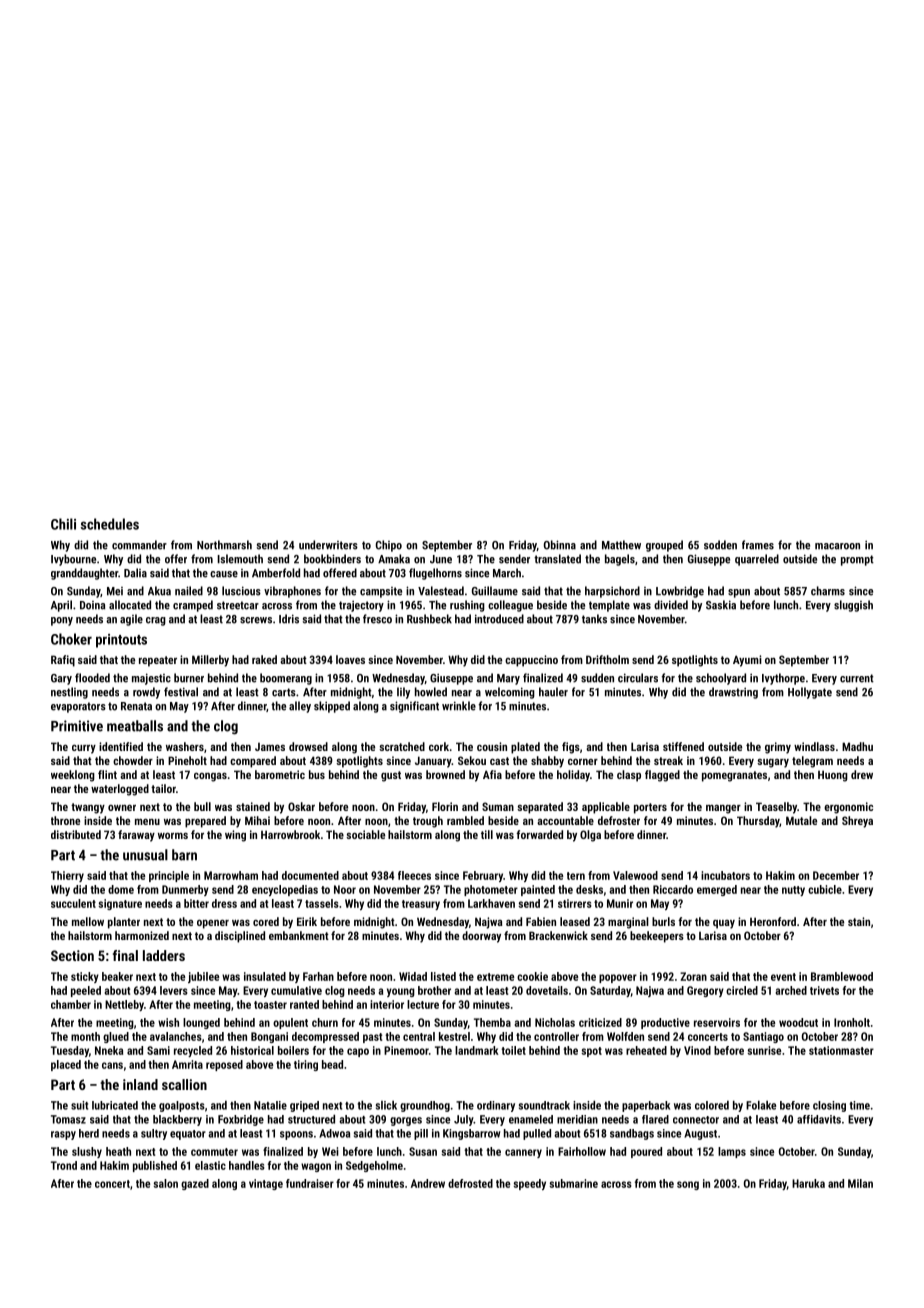 The height and width of the screenshot is (1308, 924). What do you see at coordinates (860, 1183) in the screenshot?
I see `Milan` at bounding box center [860, 1183].
